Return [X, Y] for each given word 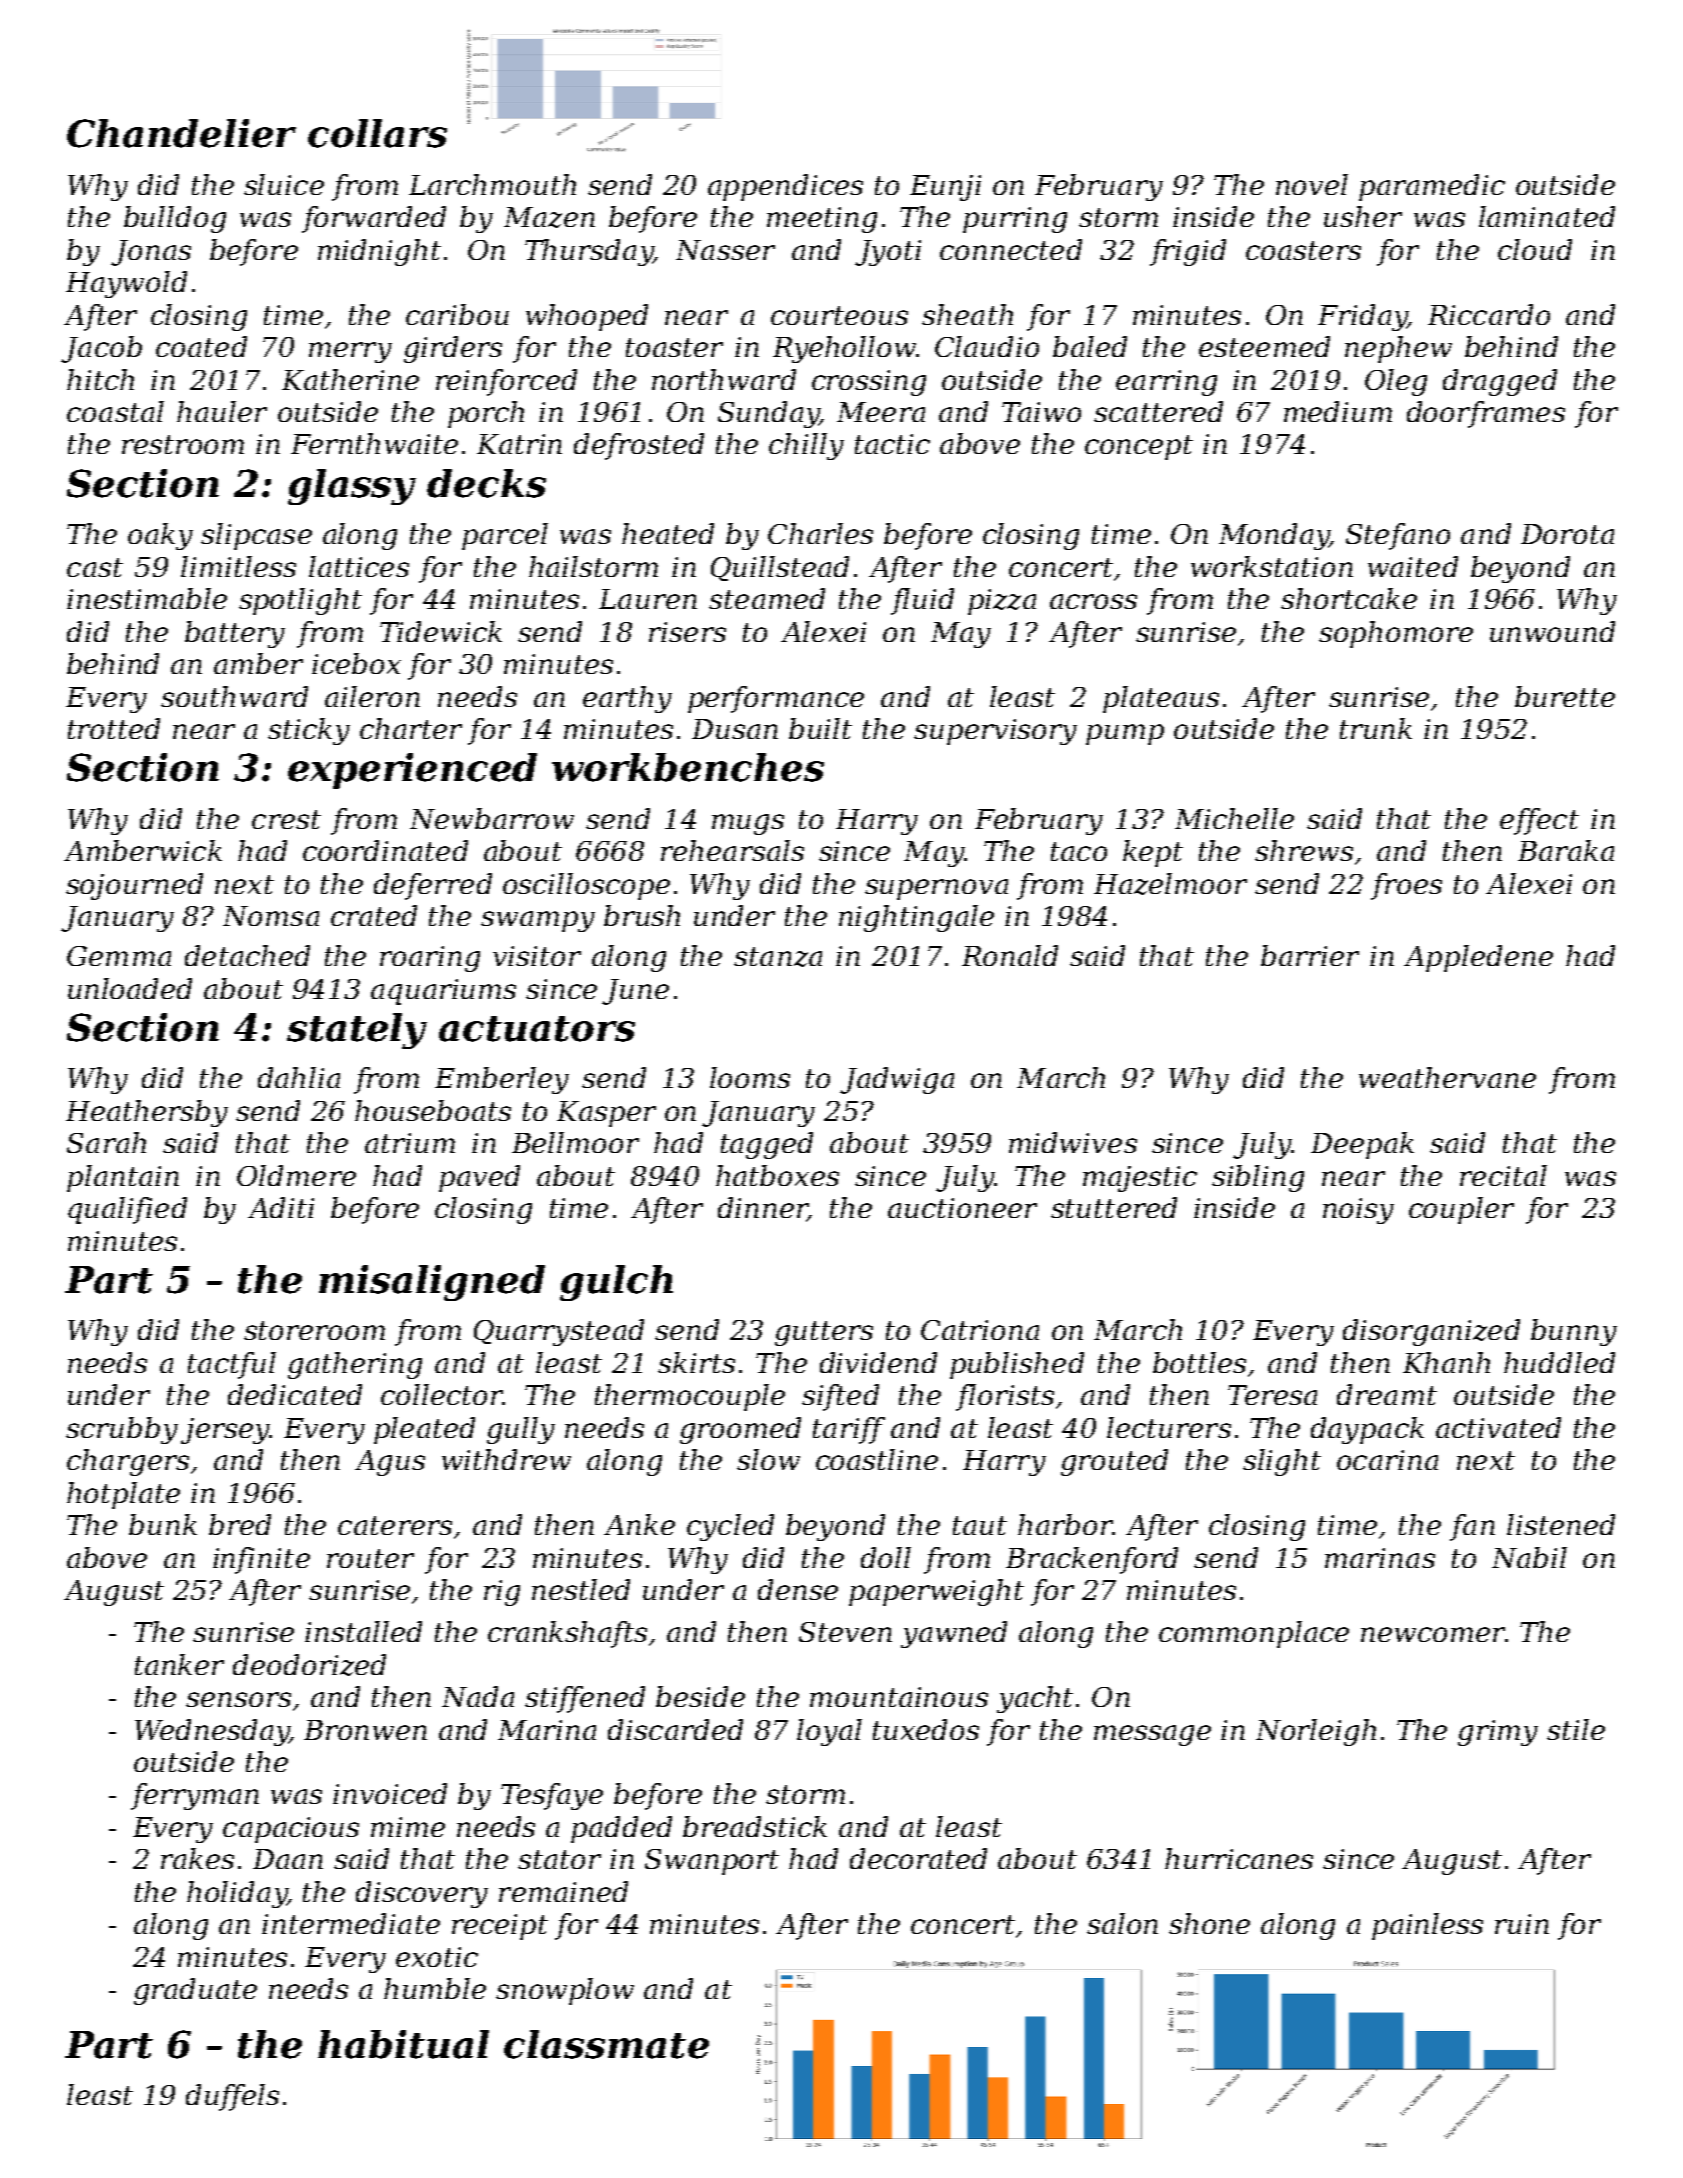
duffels [232, 2097]
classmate [606, 2044]
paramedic [1432, 187]
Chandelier [181, 133]
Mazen [549, 217]
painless [1427, 1926]
